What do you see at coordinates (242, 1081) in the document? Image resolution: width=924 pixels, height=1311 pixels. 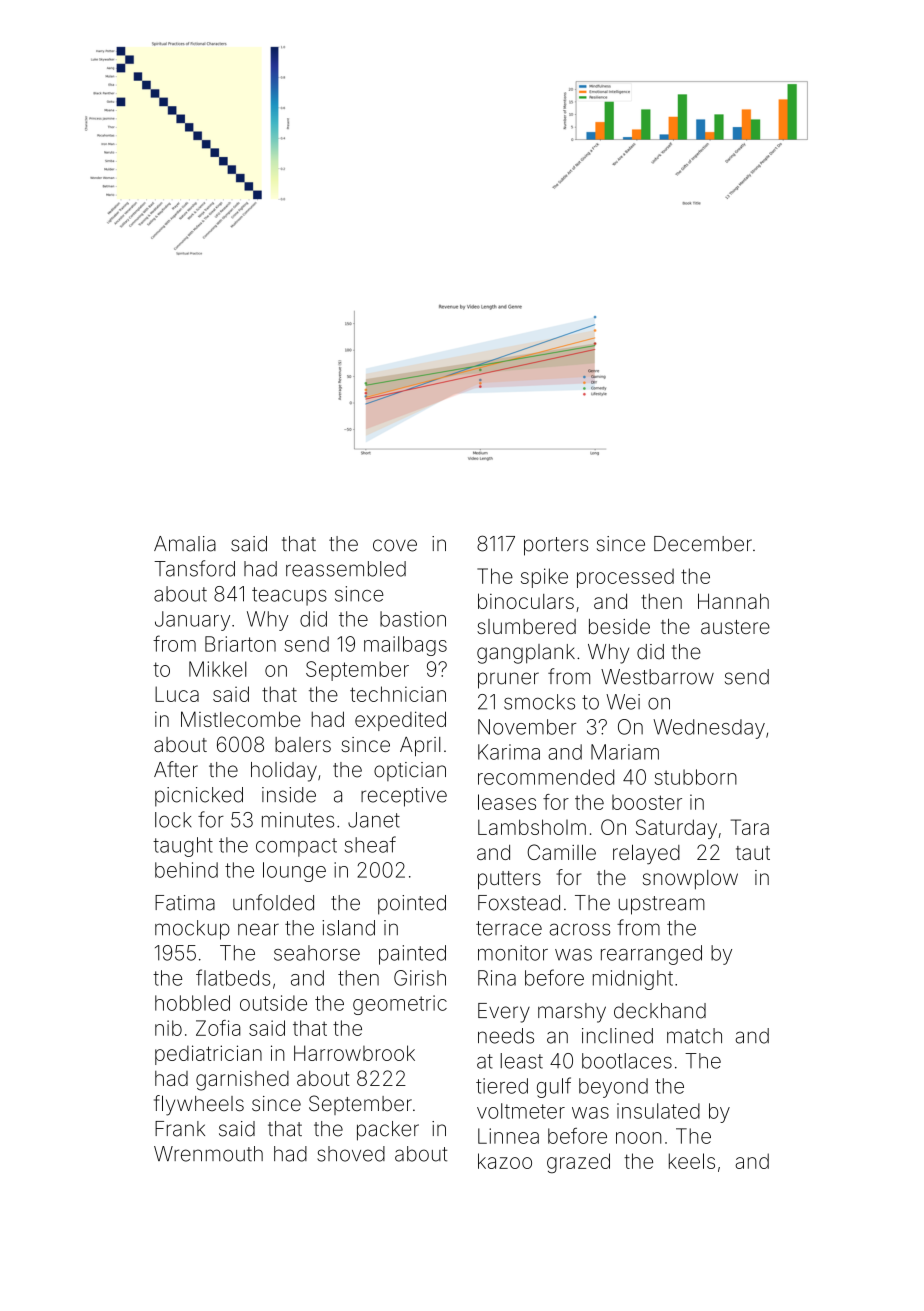 I see `garnished` at bounding box center [242, 1081].
